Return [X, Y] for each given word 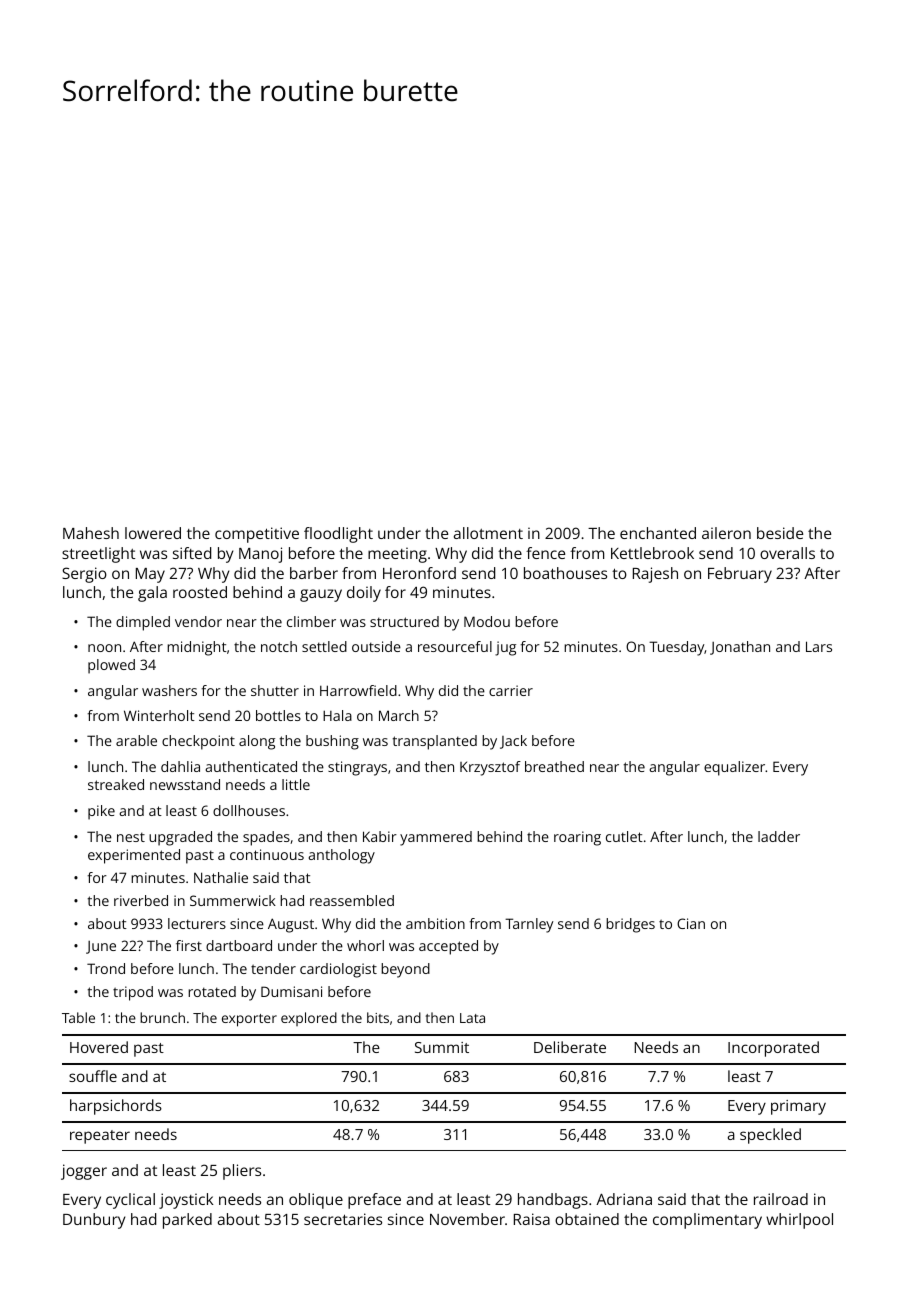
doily [364, 594]
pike [101, 812]
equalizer [734, 768]
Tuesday [677, 648]
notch [279, 646]
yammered [436, 838]
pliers [242, 1172]
